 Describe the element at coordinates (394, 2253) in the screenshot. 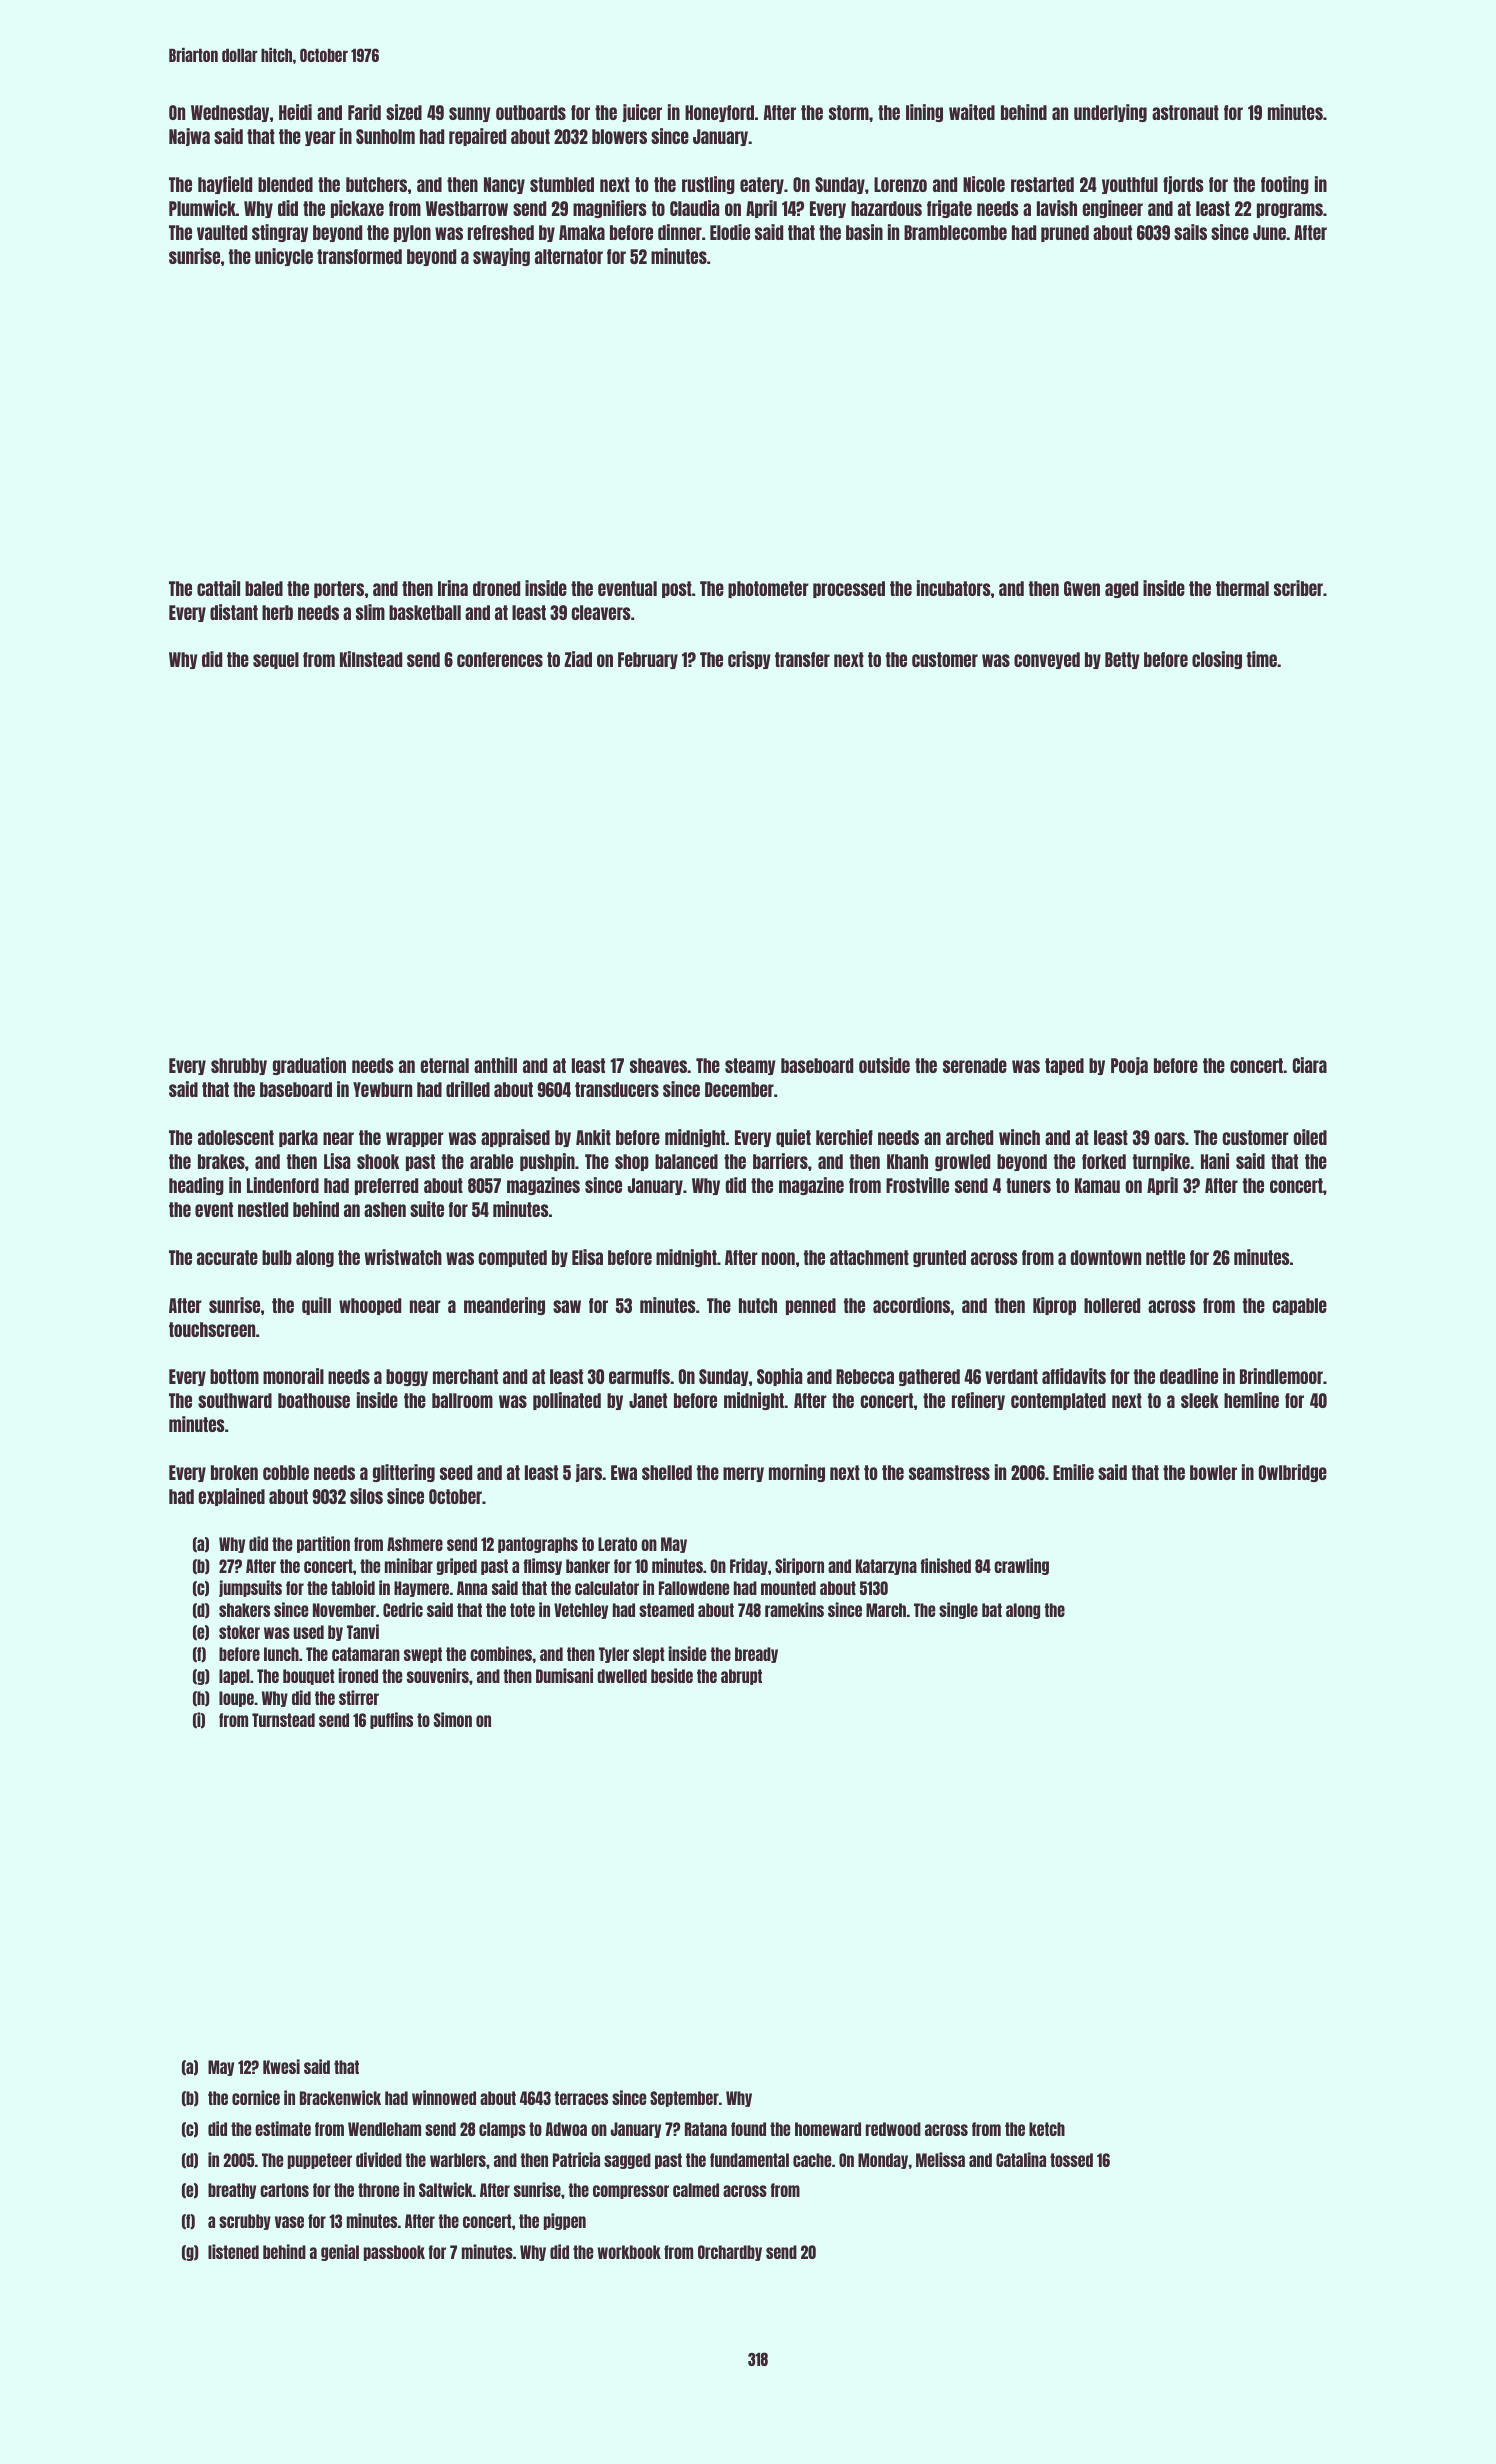

I see `passbook` at that location.
